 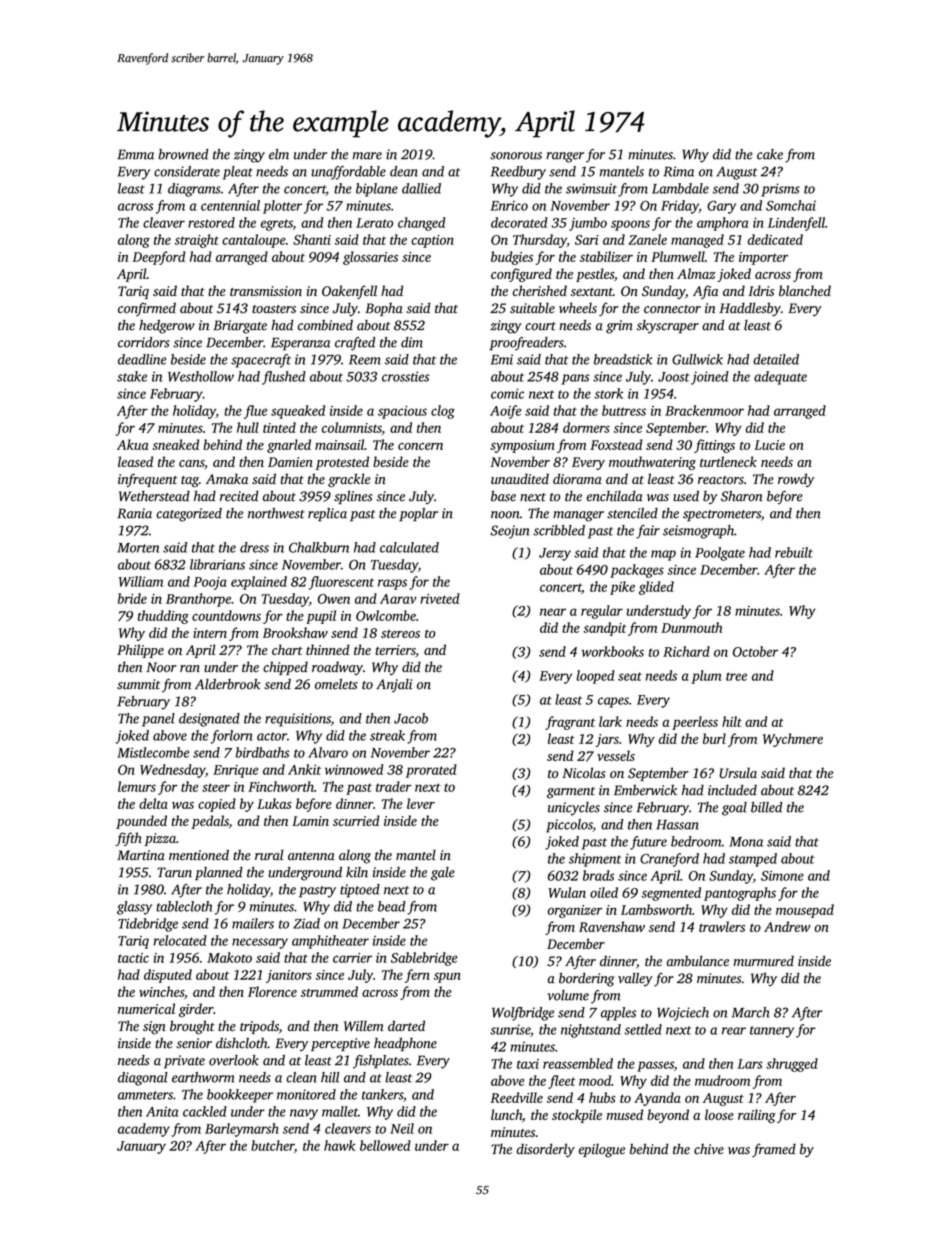 What do you see at coordinates (158, 258) in the screenshot?
I see `Deepford` at bounding box center [158, 258].
